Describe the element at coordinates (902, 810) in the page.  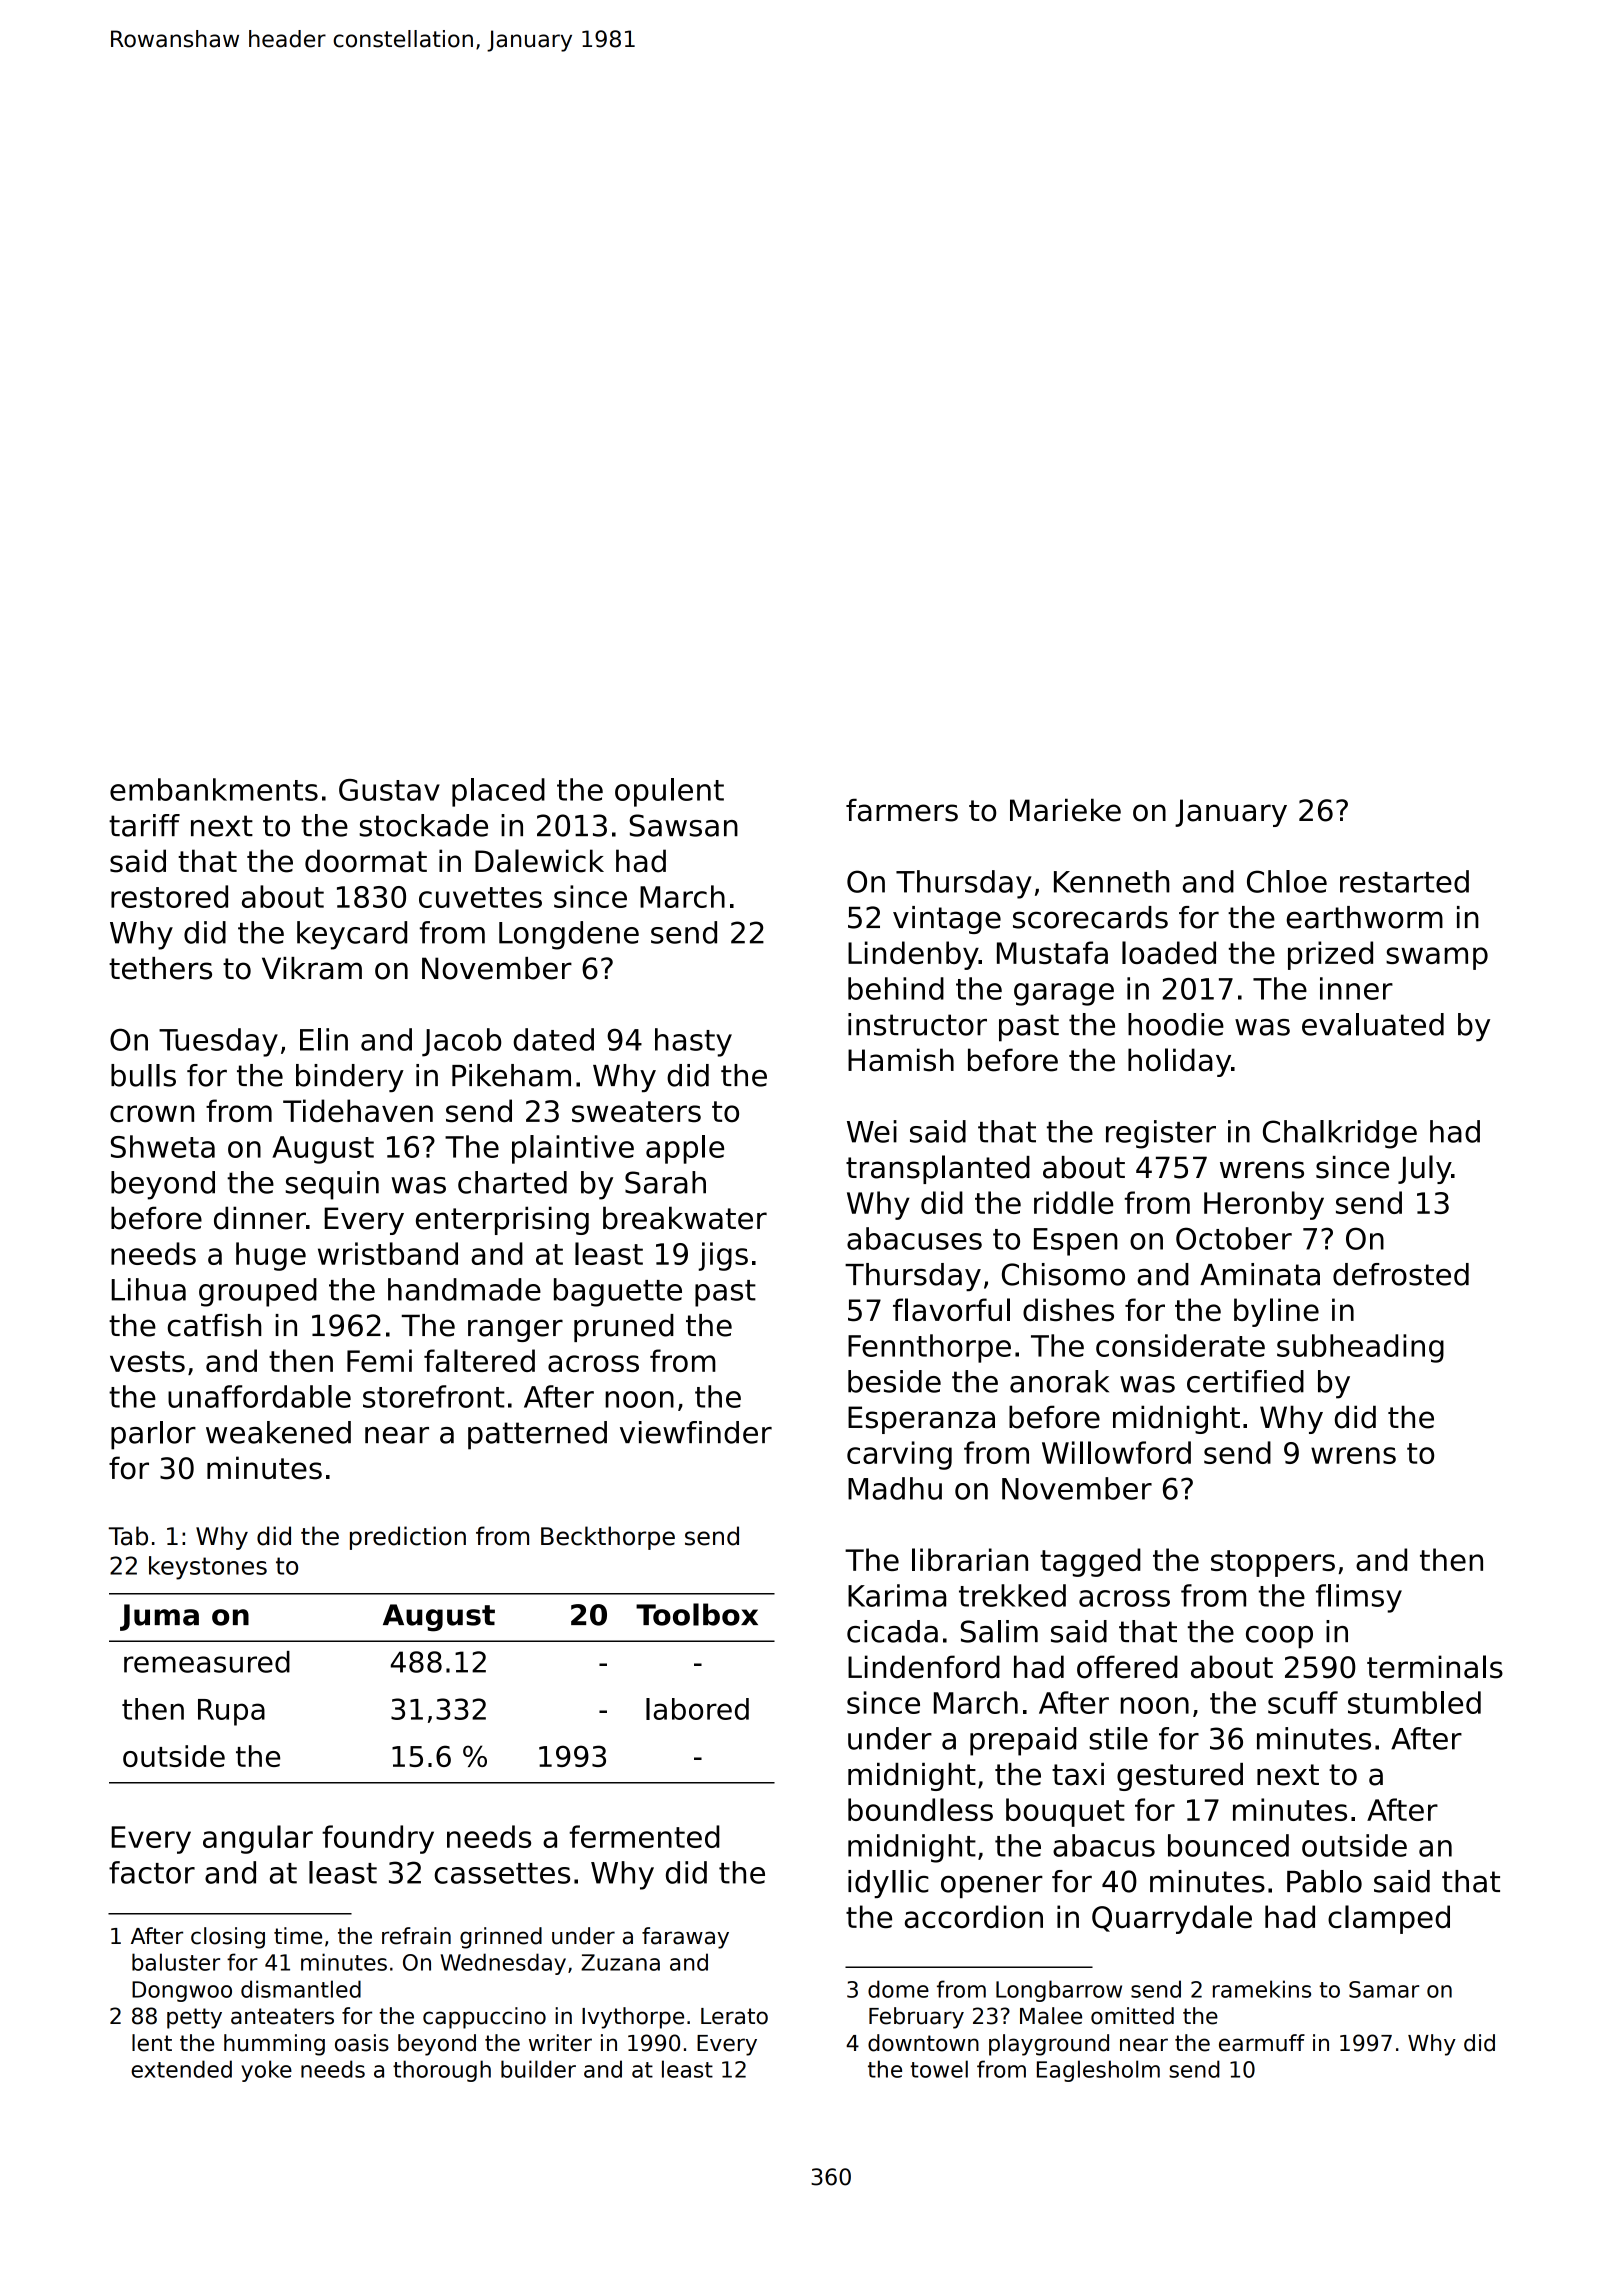
I see `farmers` at that location.
